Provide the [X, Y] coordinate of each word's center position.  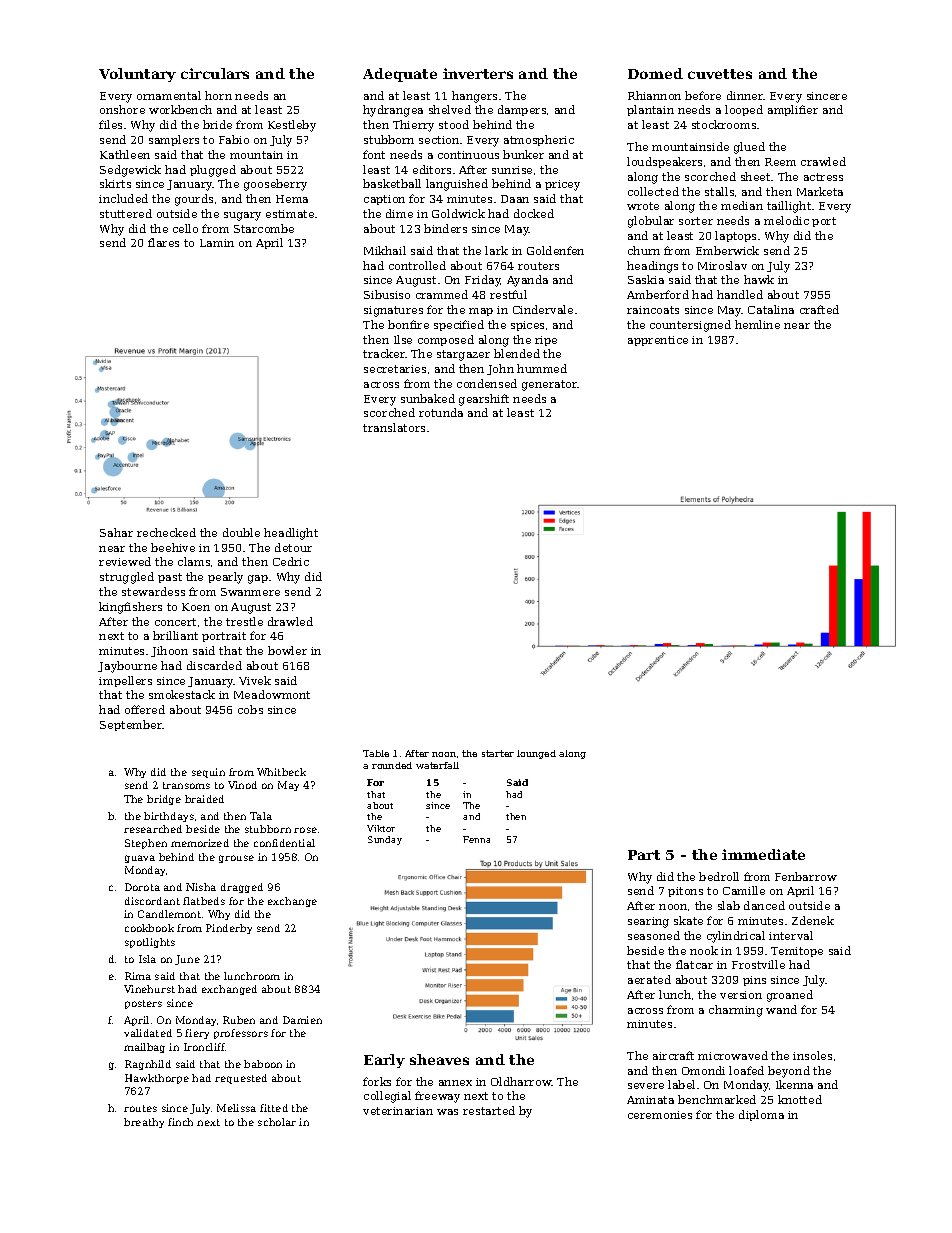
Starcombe [264, 228]
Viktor [381, 828]
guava [140, 859]
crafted [819, 309]
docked [534, 213]
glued [749, 148]
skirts [115, 183]
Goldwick [458, 213]
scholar [277, 1122]
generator [550, 385]
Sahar [116, 532]
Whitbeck [281, 772]
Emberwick [727, 250]
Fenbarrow [806, 876]
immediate [763, 854]
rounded [392, 765]
